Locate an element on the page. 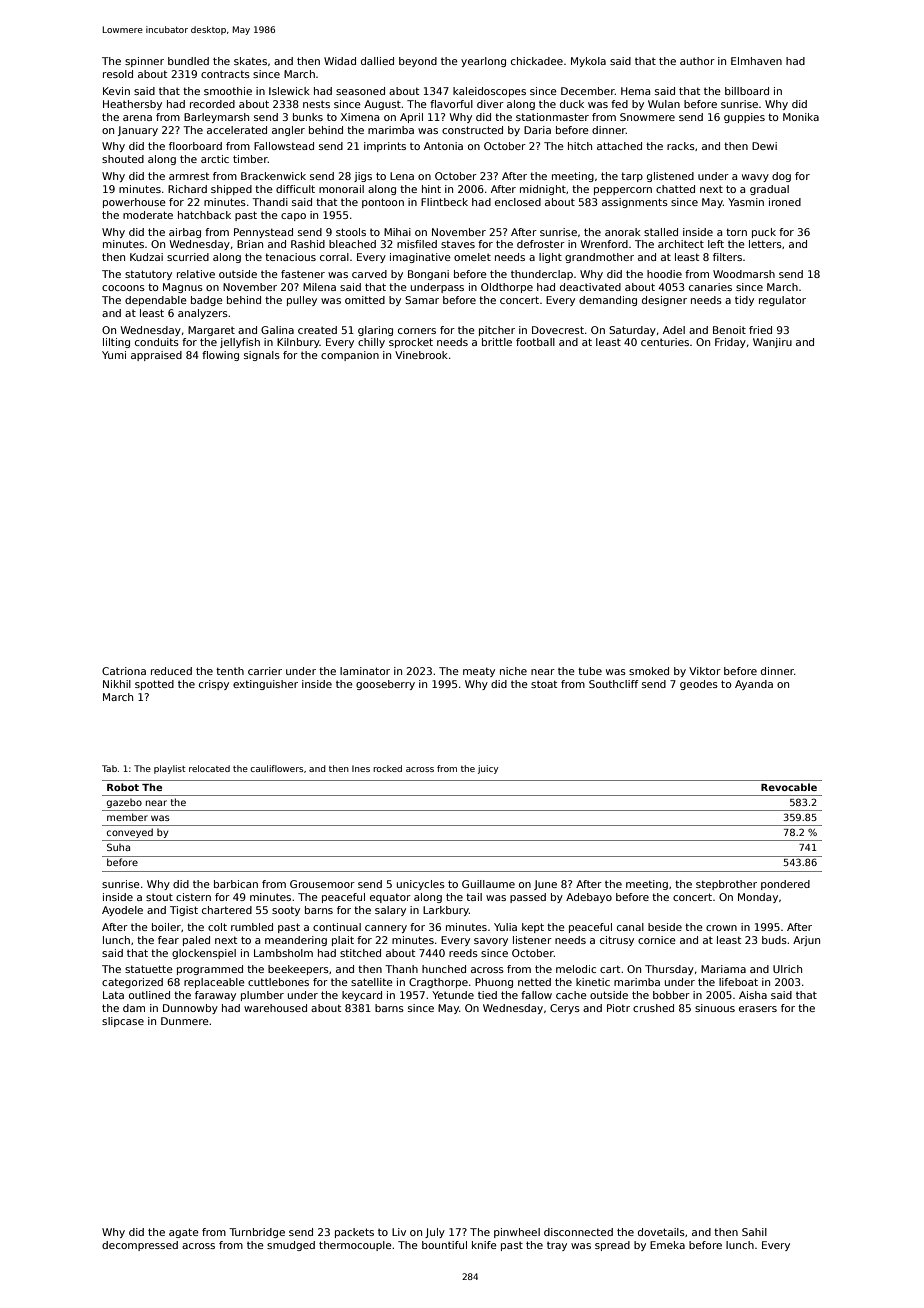 The width and height of the image is (924, 1308). Monika is located at coordinates (801, 117).
